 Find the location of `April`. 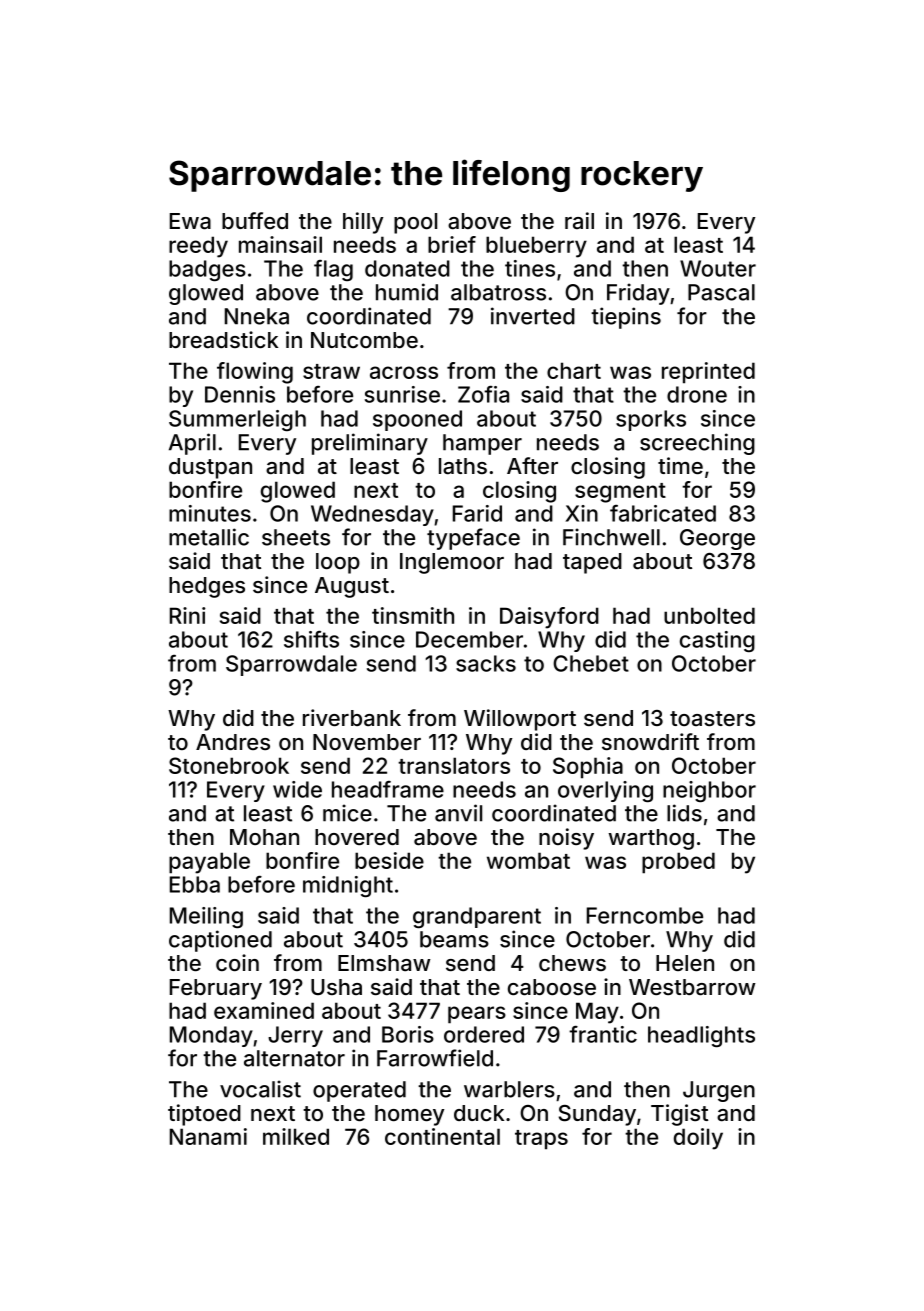

April is located at coordinates (192, 444).
